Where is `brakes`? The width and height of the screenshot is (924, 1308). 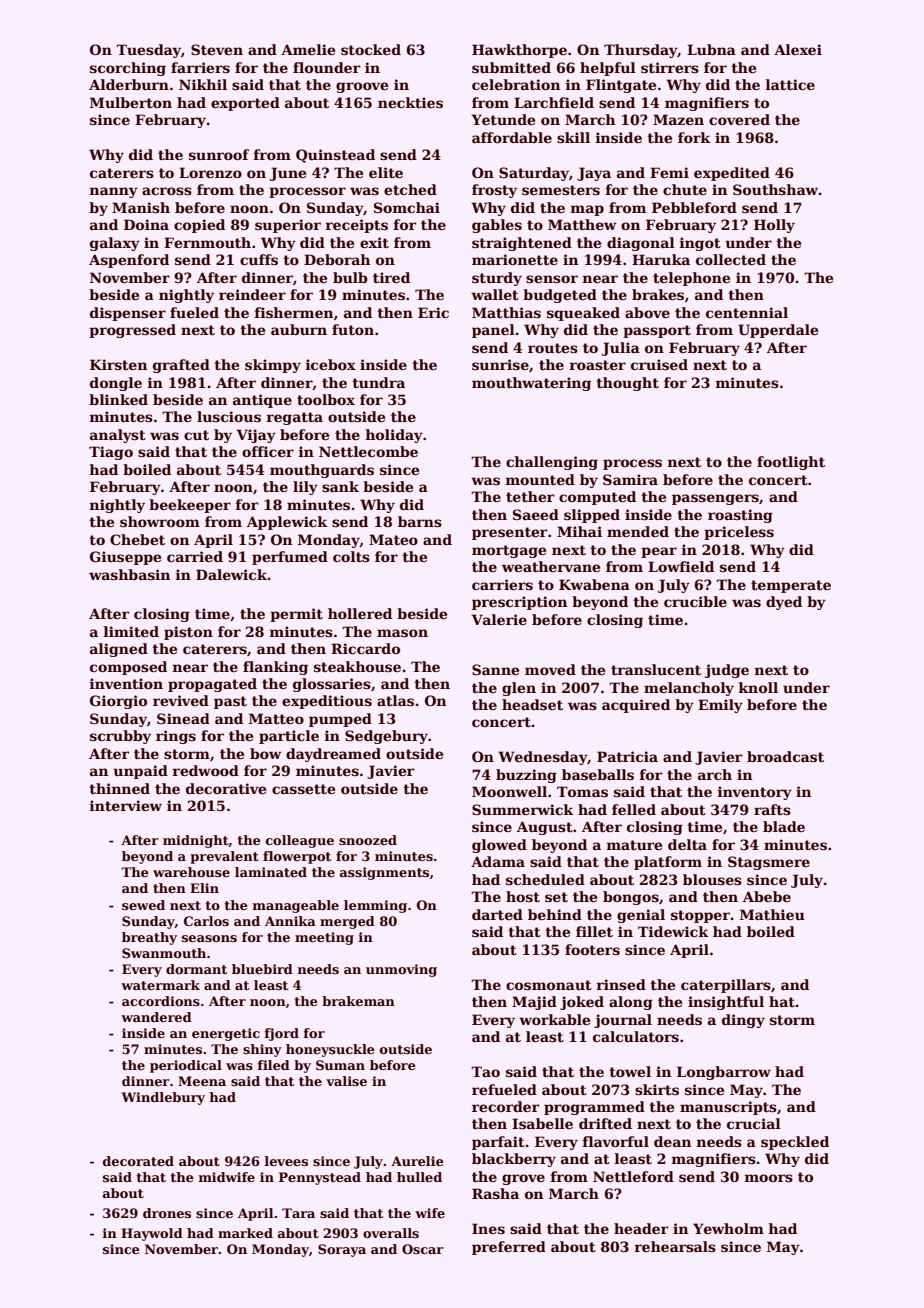
brakes is located at coordinates (658, 294).
